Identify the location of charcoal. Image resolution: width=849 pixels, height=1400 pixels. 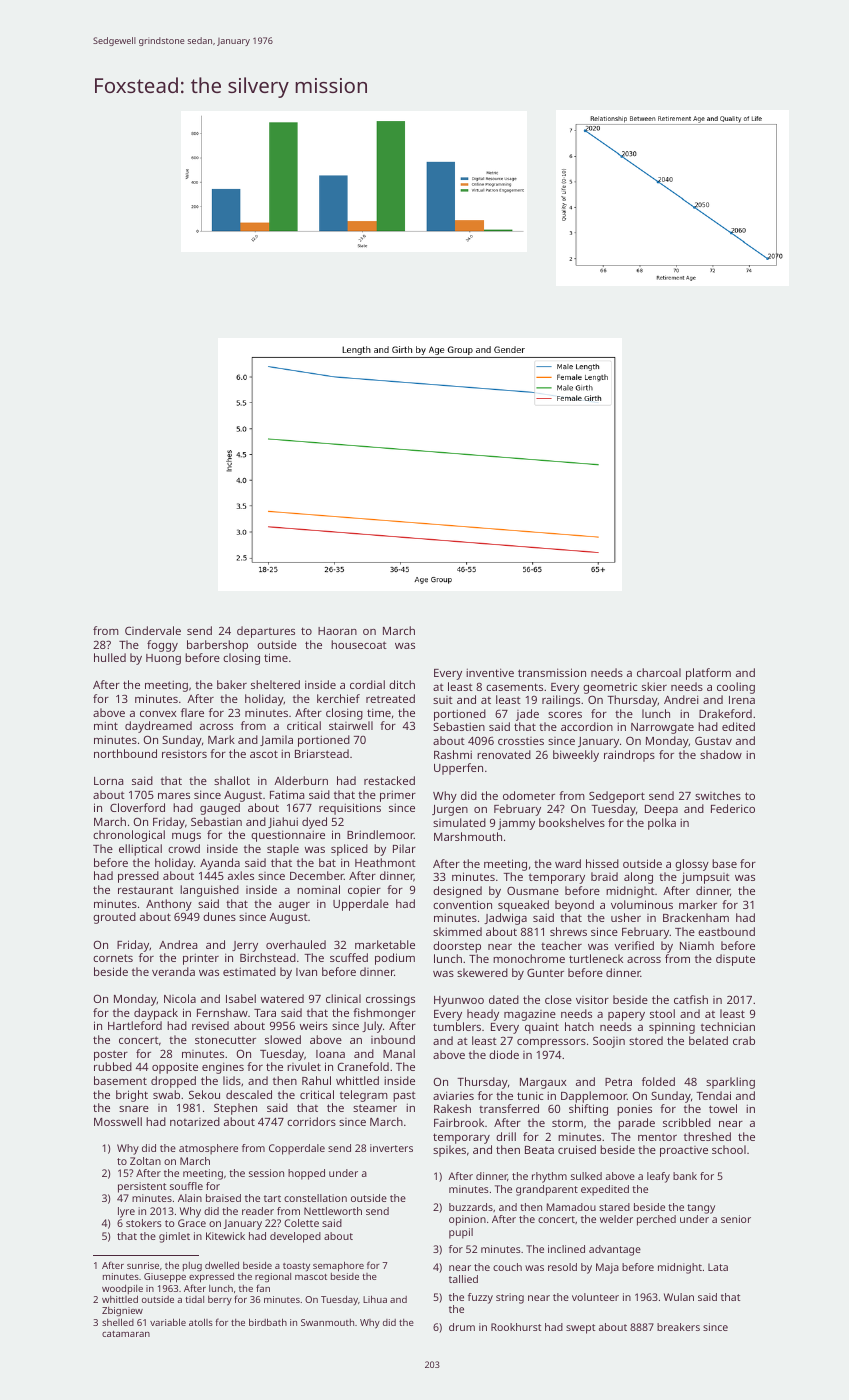
(659, 672).
